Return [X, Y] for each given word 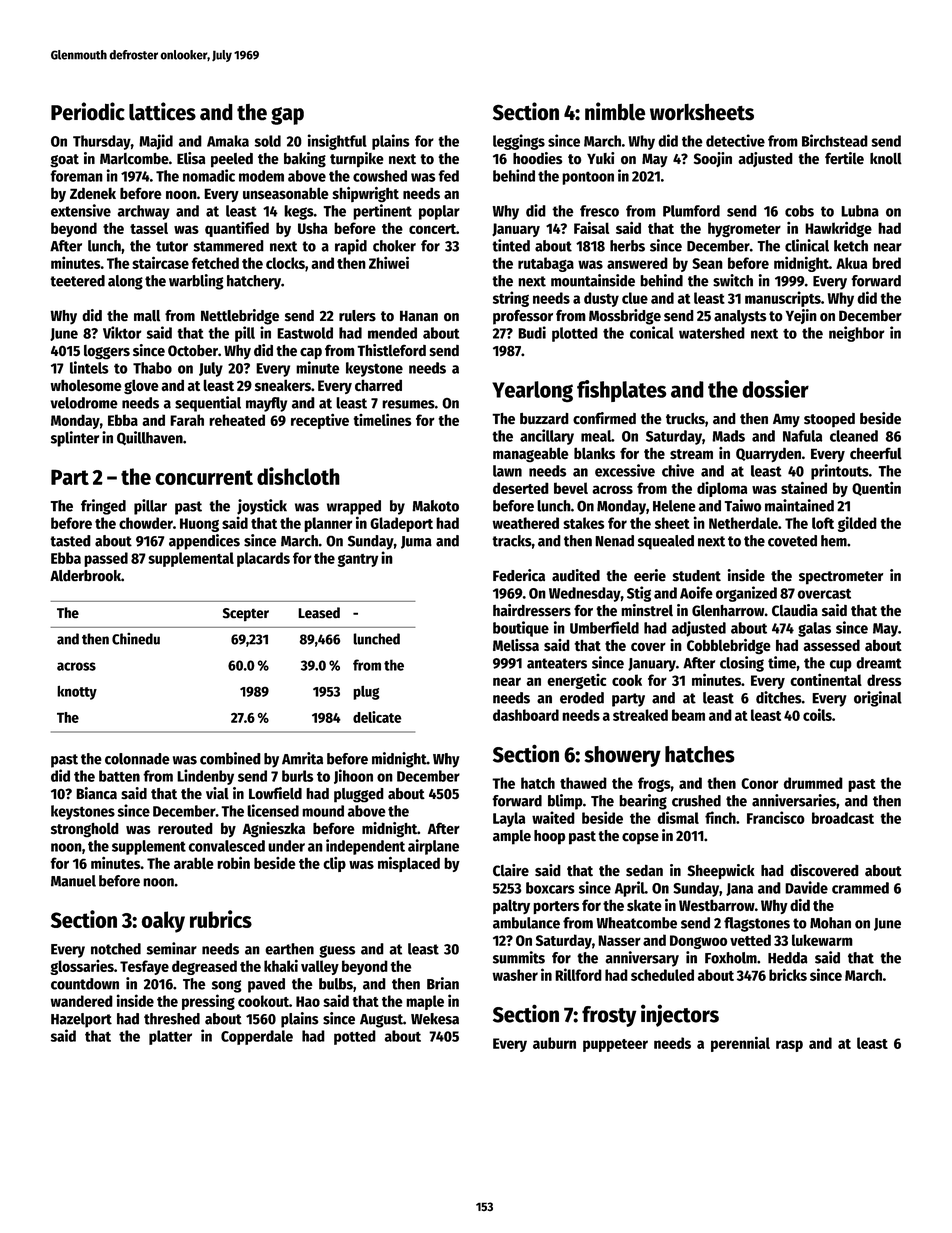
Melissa [516, 645]
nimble [615, 111]
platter [170, 1037]
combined [230, 758]
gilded [857, 524]
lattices [162, 111]
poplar [439, 212]
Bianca [96, 793]
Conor [759, 783]
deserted [521, 488]
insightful [337, 142]
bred [886, 263]
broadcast [843, 818]
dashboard [526, 715]
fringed [103, 507]
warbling [196, 282]
